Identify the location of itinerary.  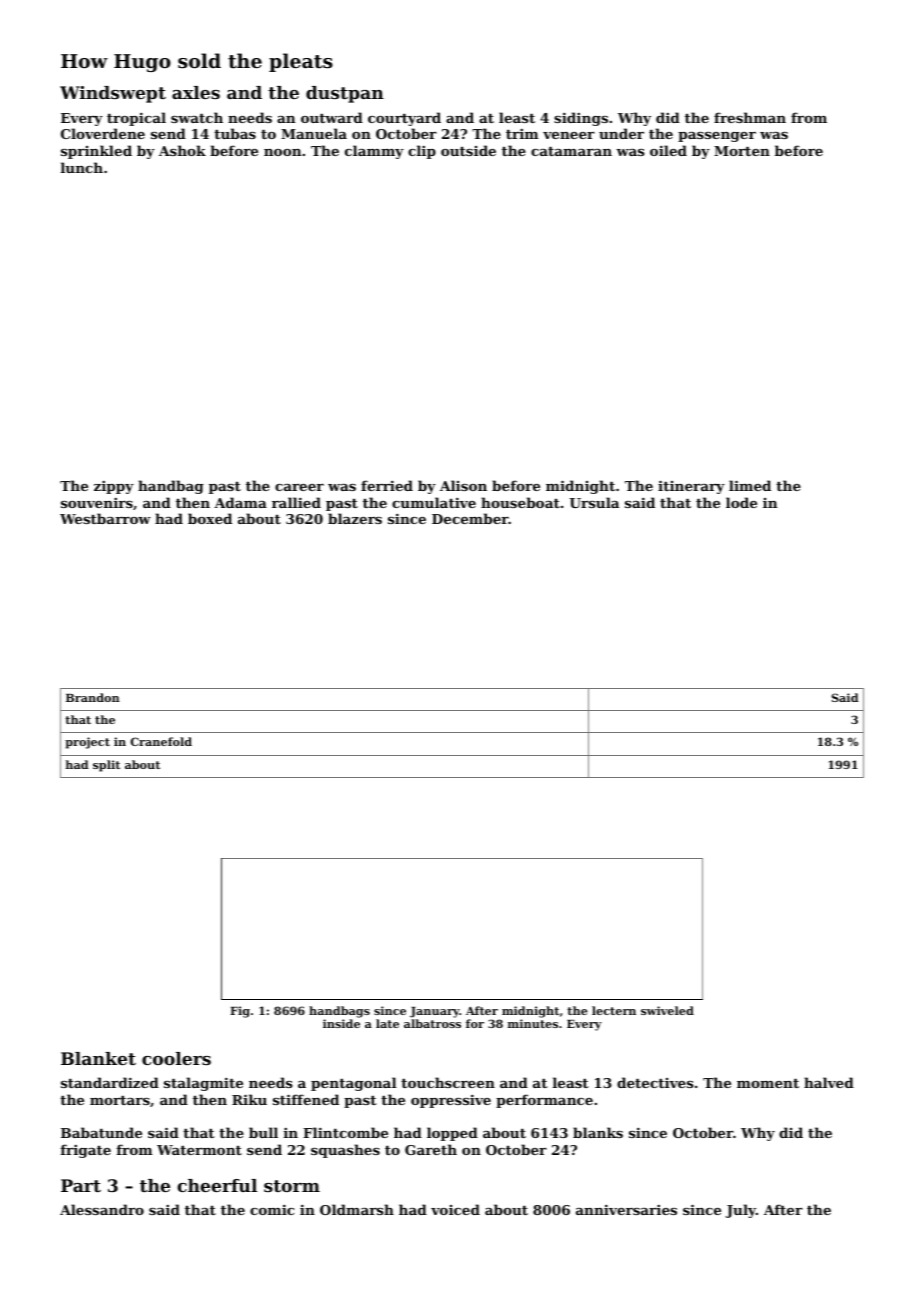
(691, 487).
